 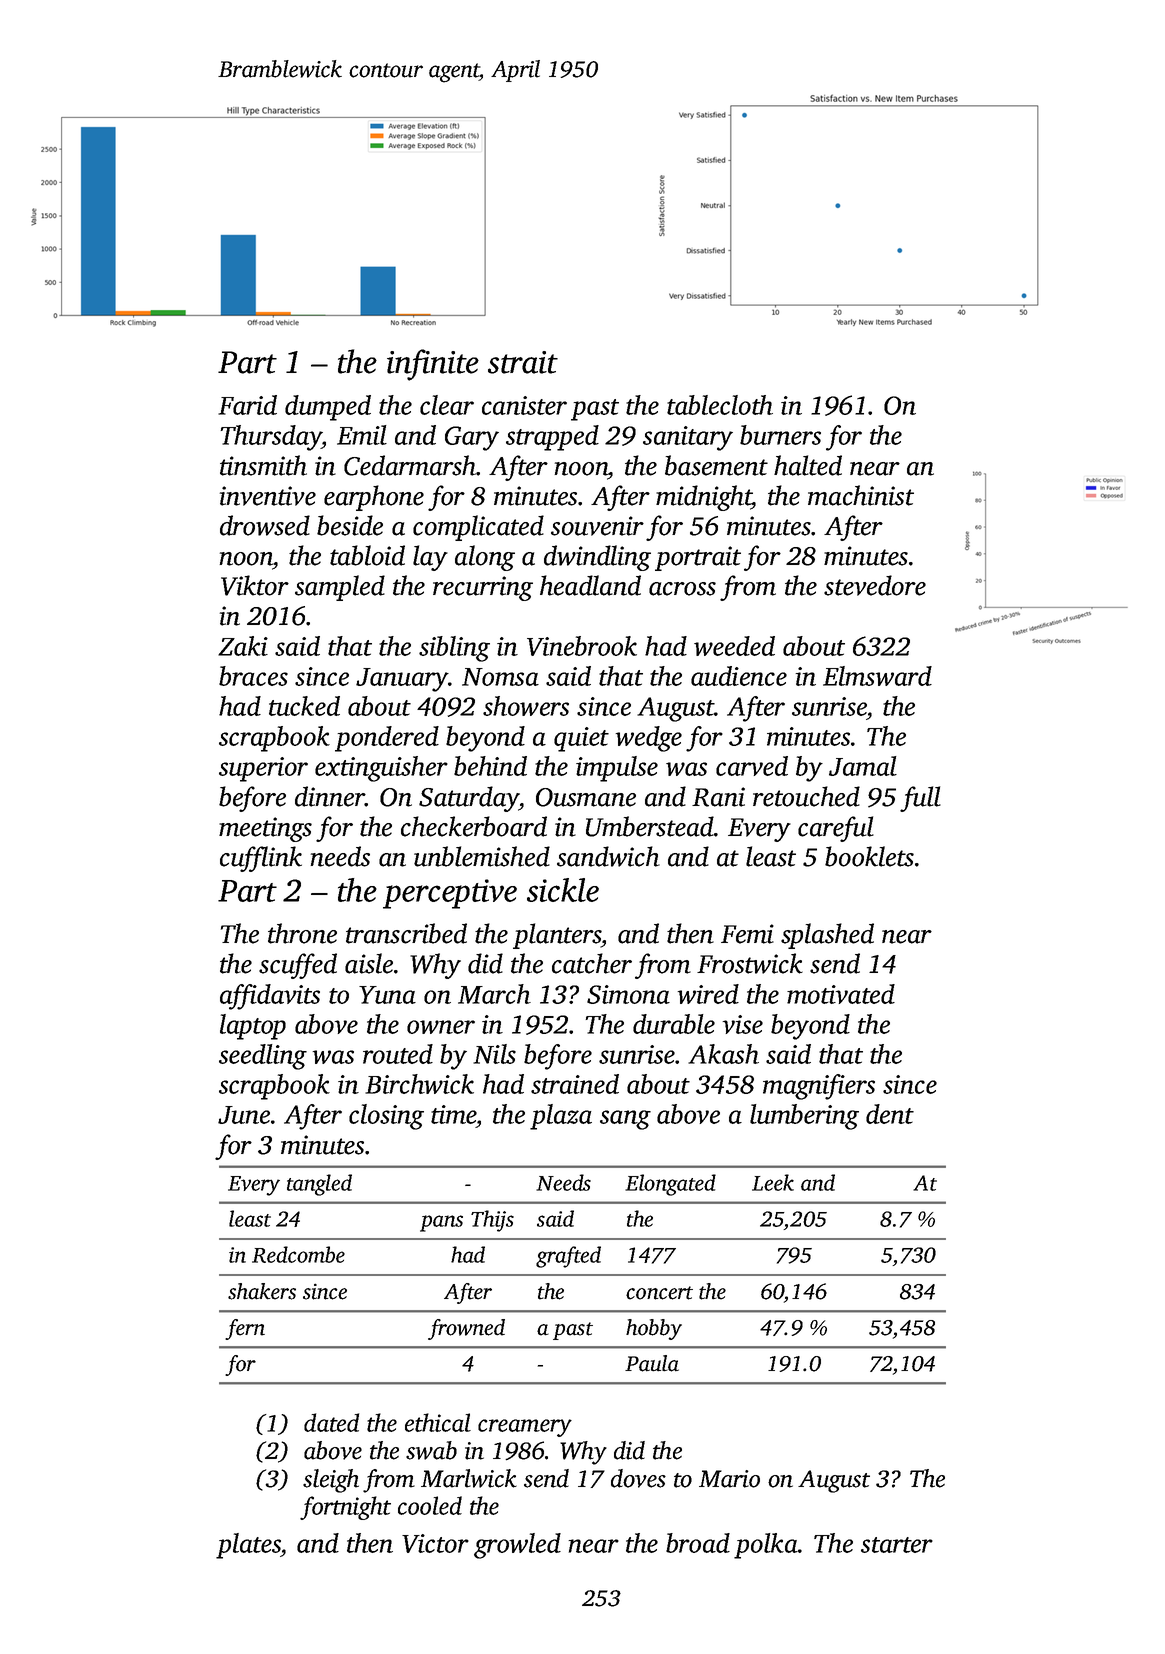 What do you see at coordinates (328, 408) in the screenshot?
I see `dumped` at bounding box center [328, 408].
